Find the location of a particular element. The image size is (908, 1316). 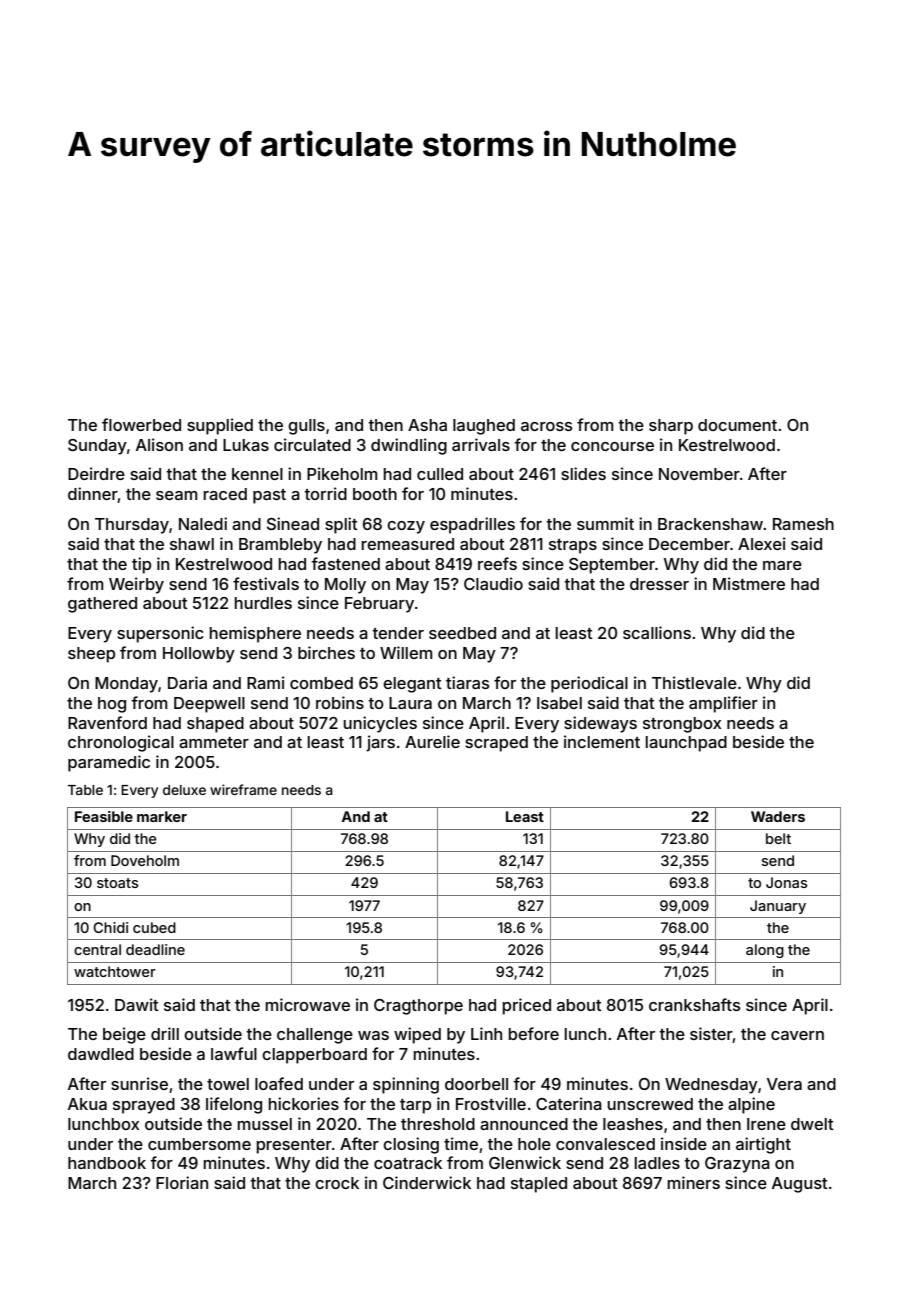

Thursday is located at coordinates (132, 526).
